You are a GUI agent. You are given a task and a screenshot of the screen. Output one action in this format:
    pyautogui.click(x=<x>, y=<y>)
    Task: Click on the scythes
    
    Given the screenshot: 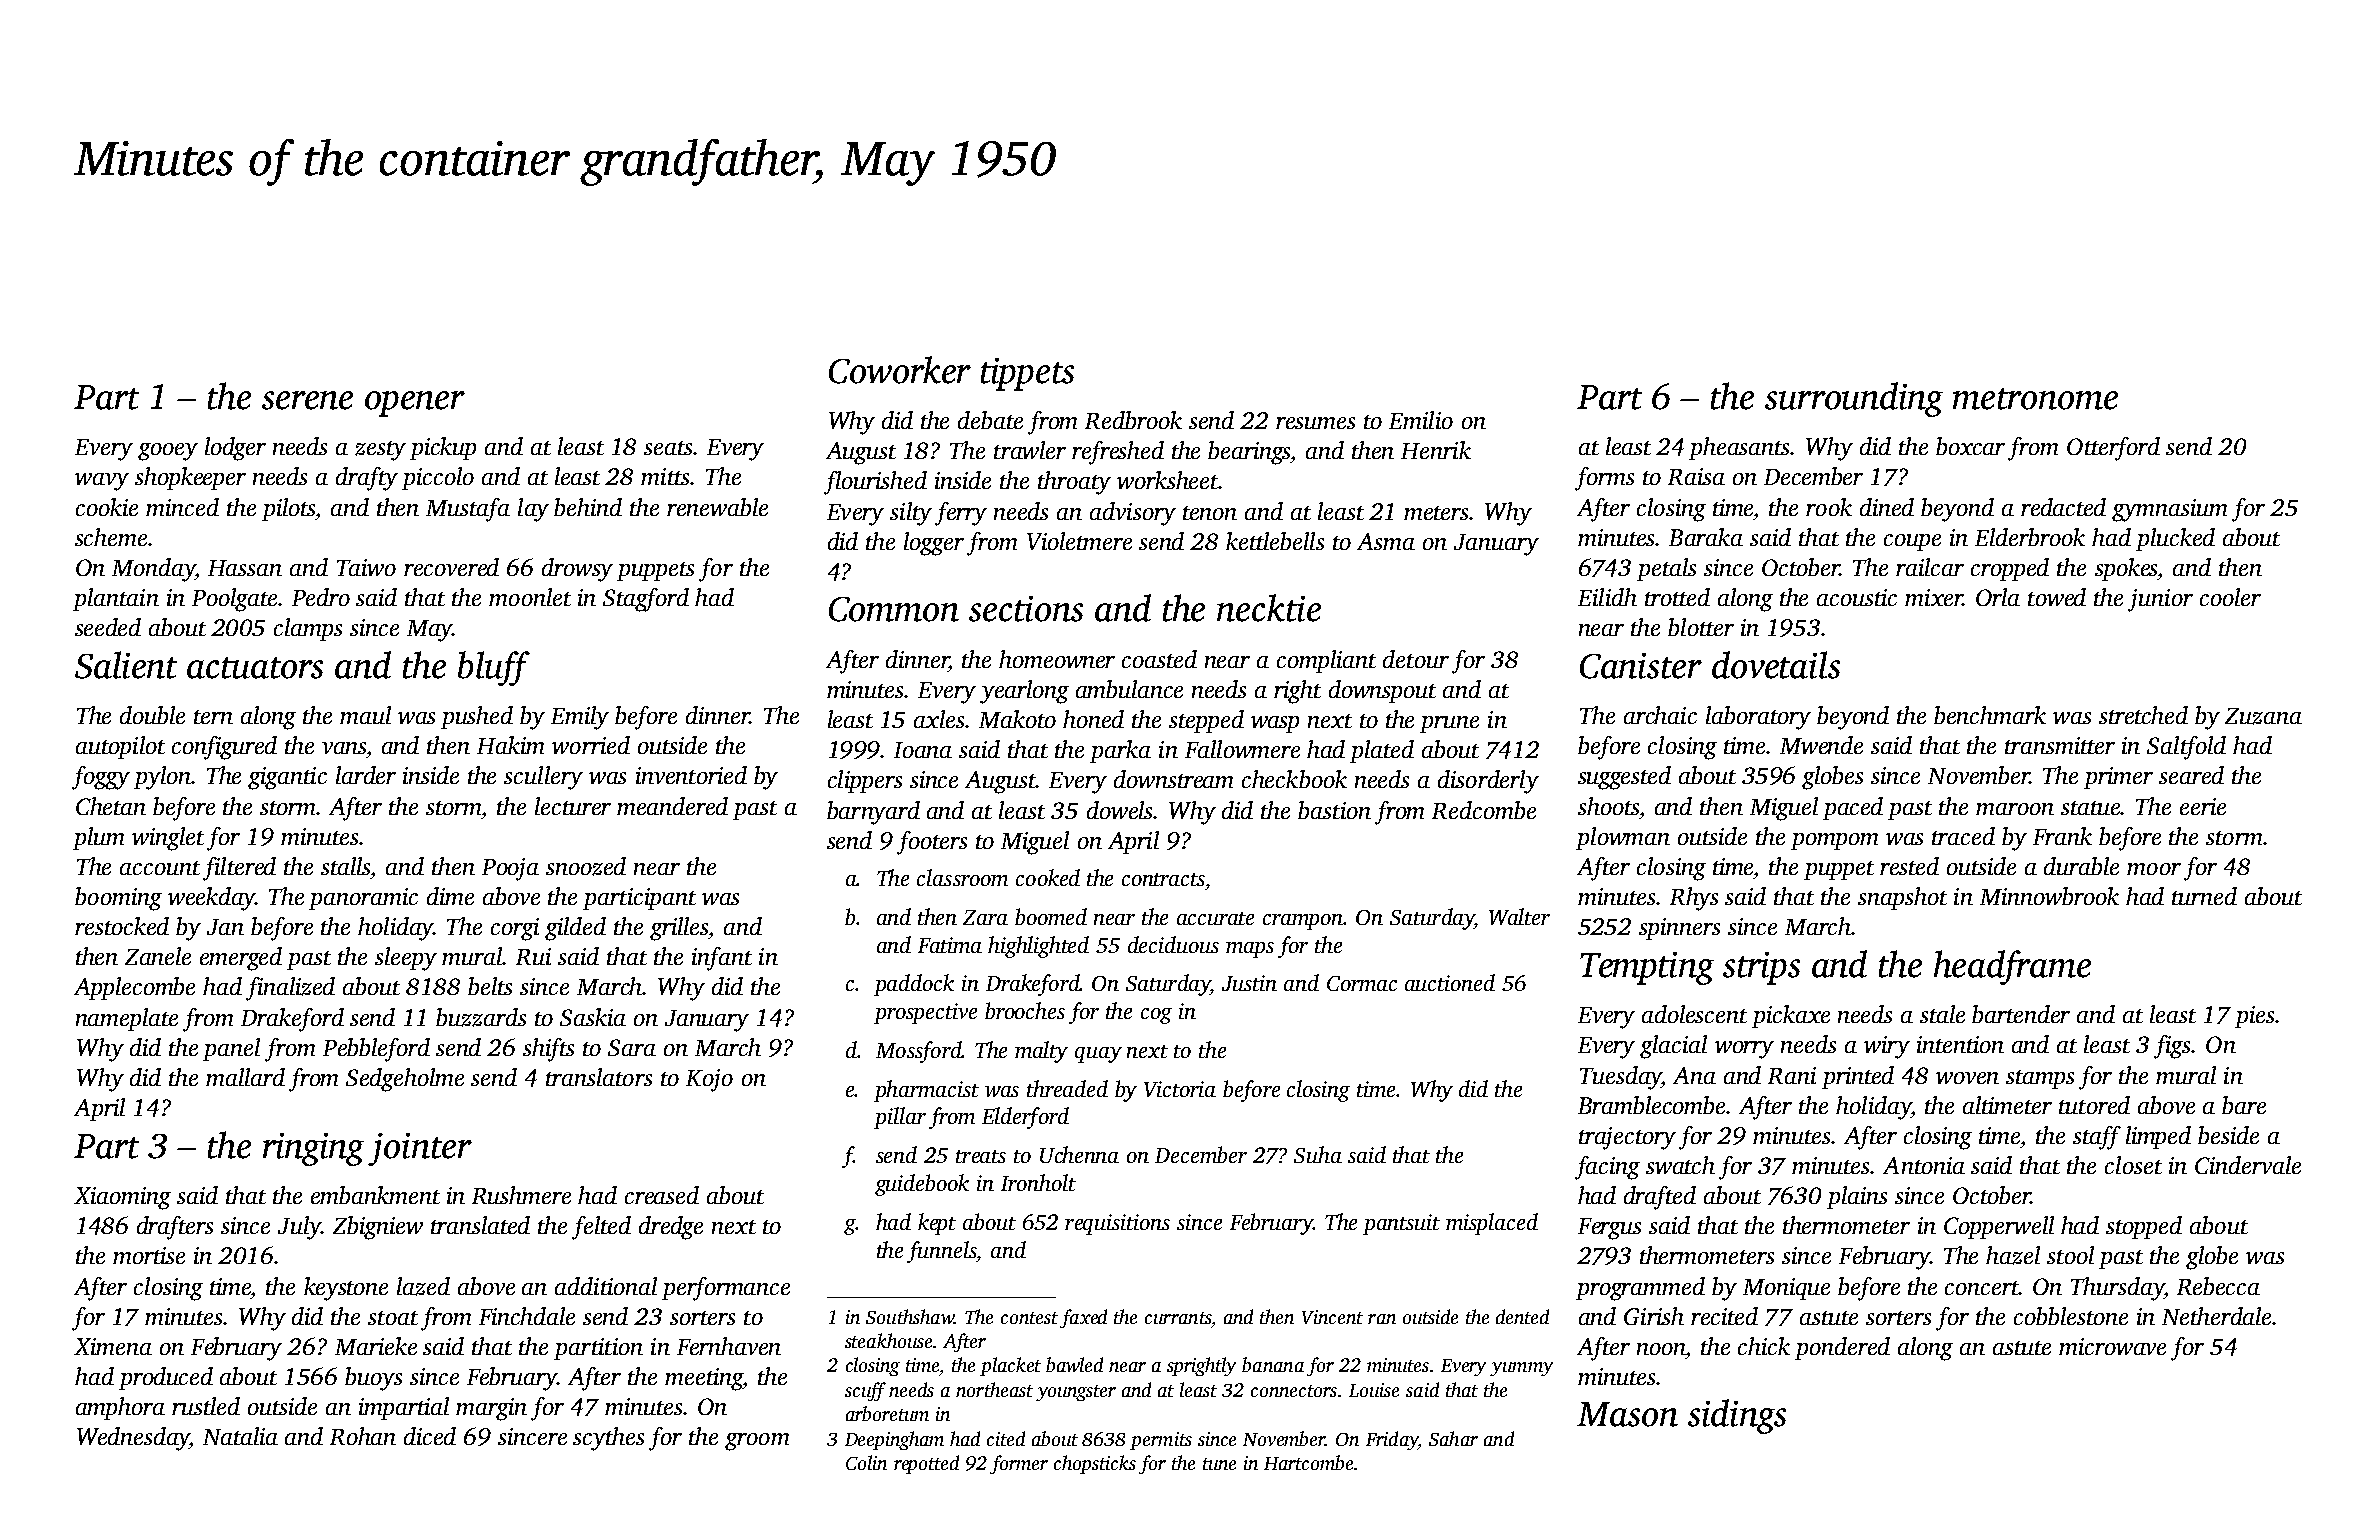 What is the action you would take?
    pyautogui.click(x=608, y=1439)
